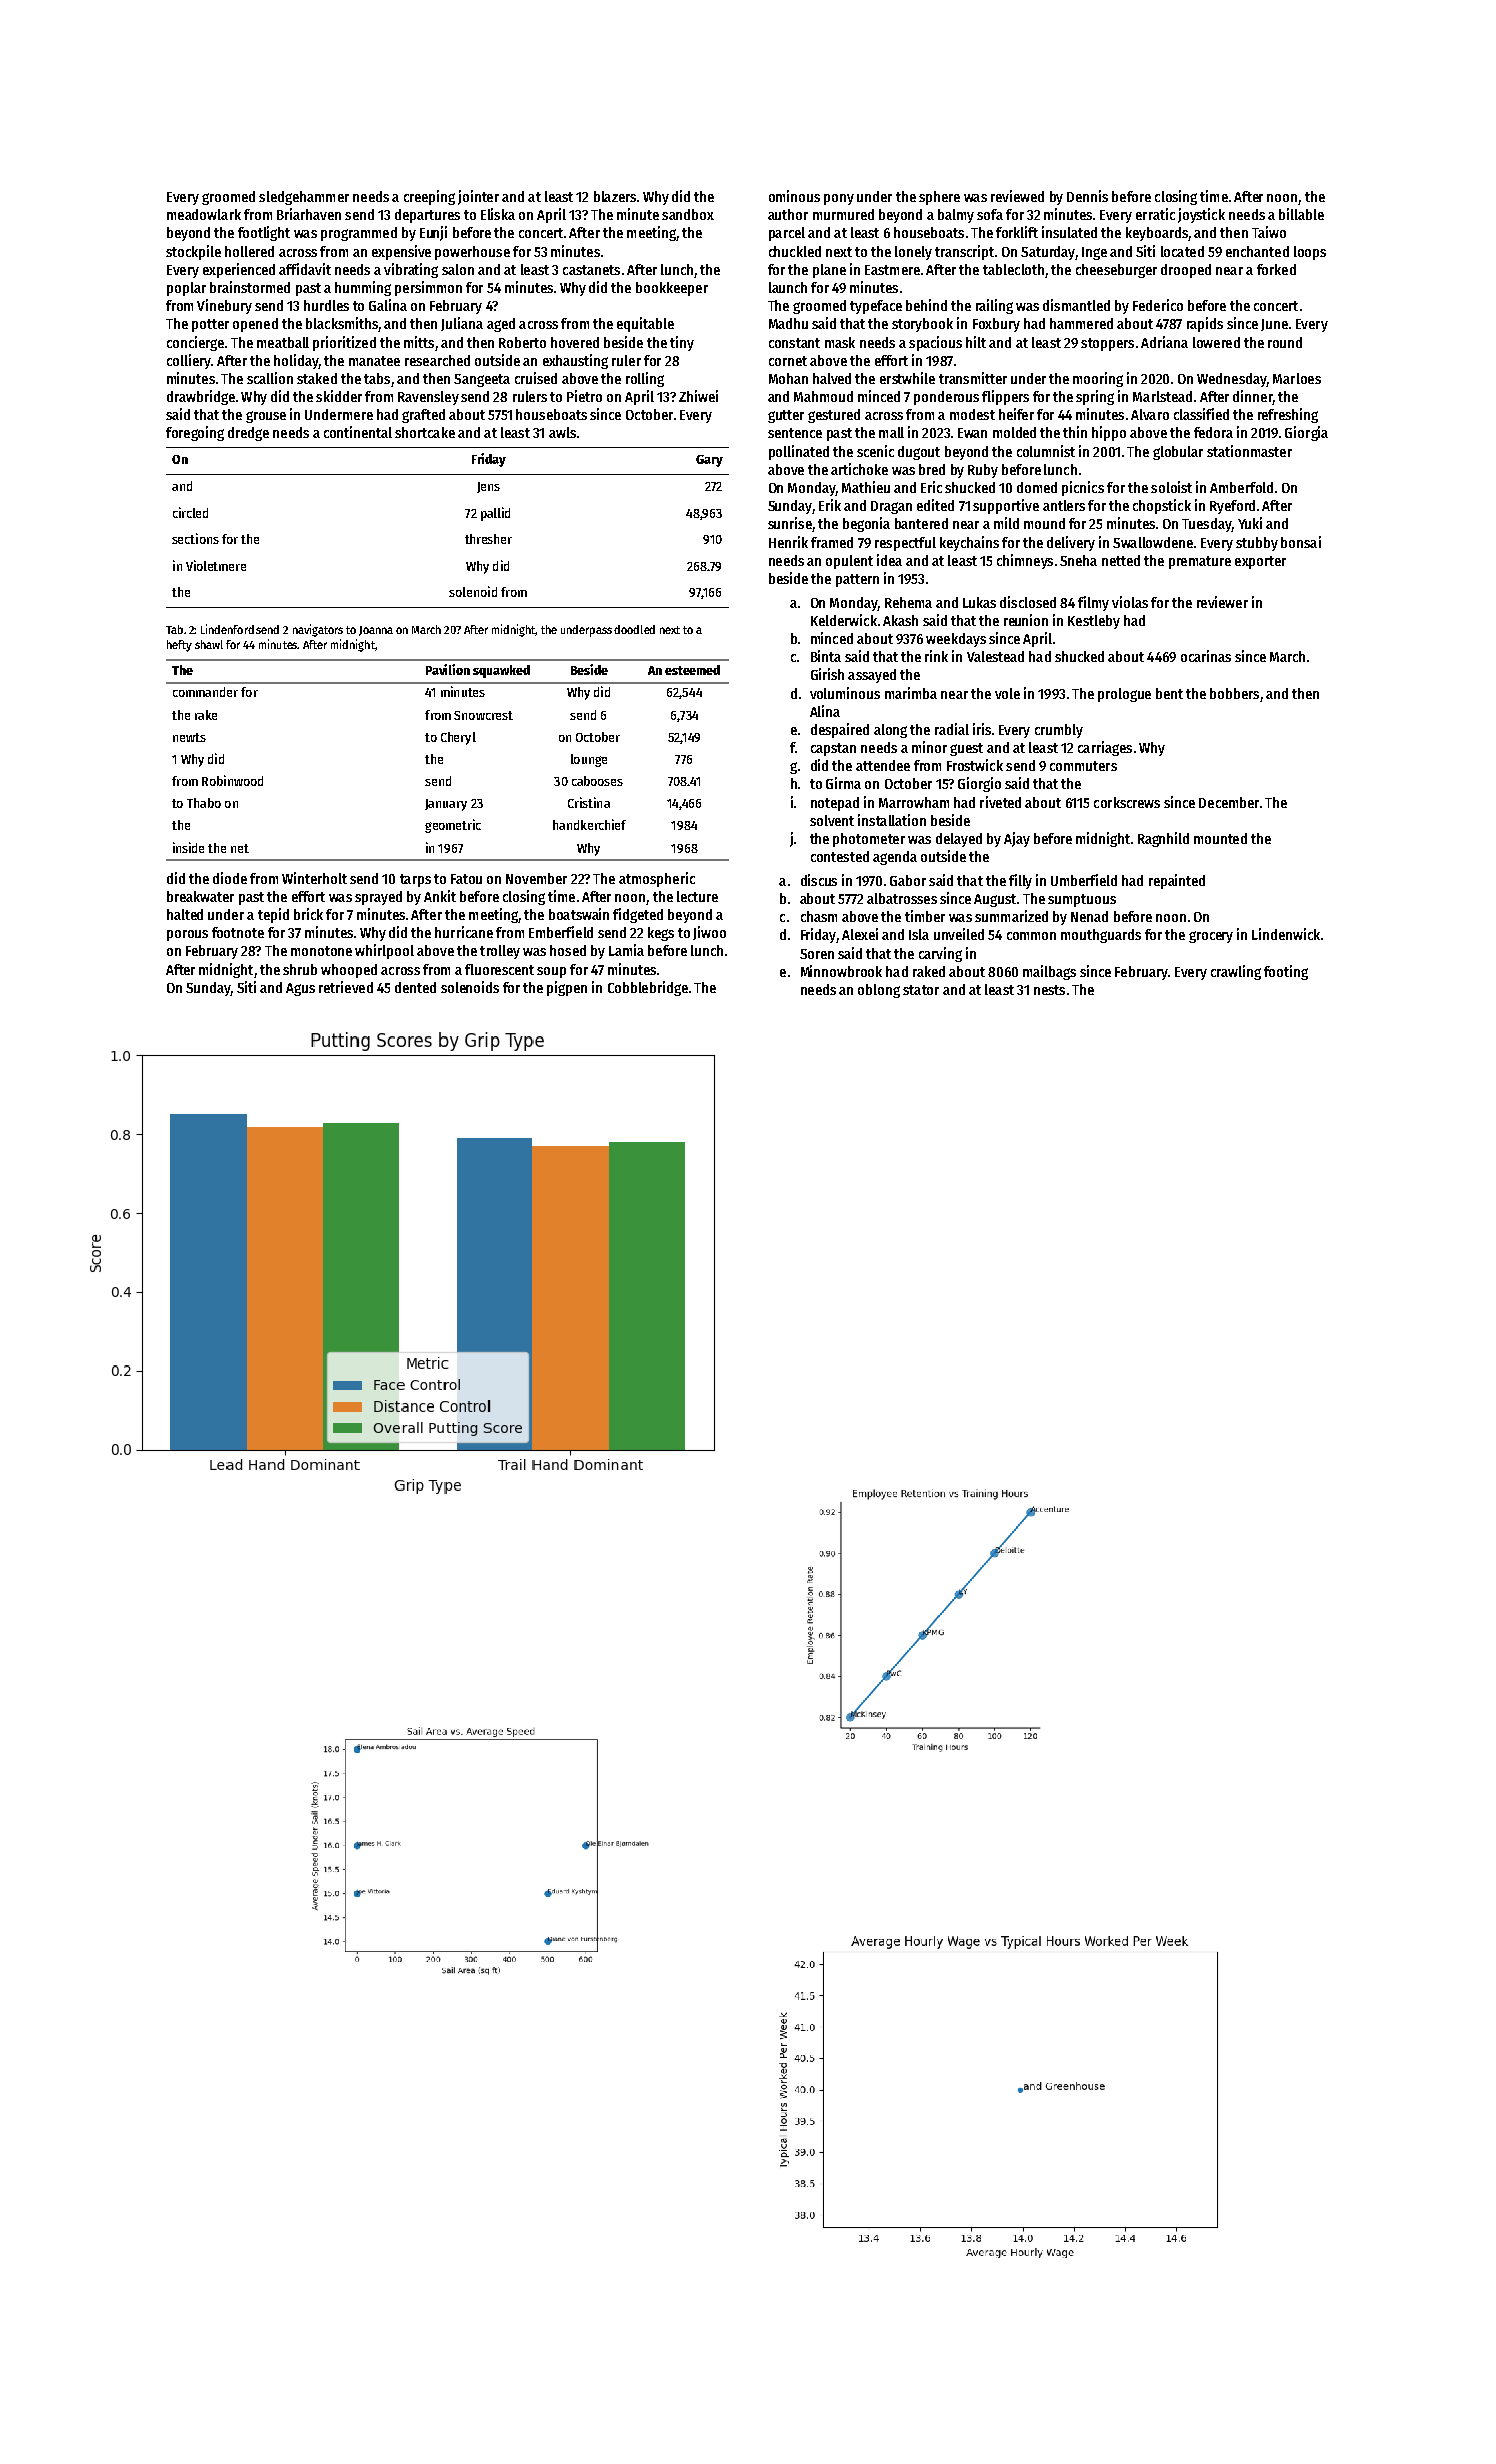 The height and width of the screenshot is (2464, 1496). Describe the element at coordinates (1236, 972) in the screenshot. I see `crawling` at that location.
